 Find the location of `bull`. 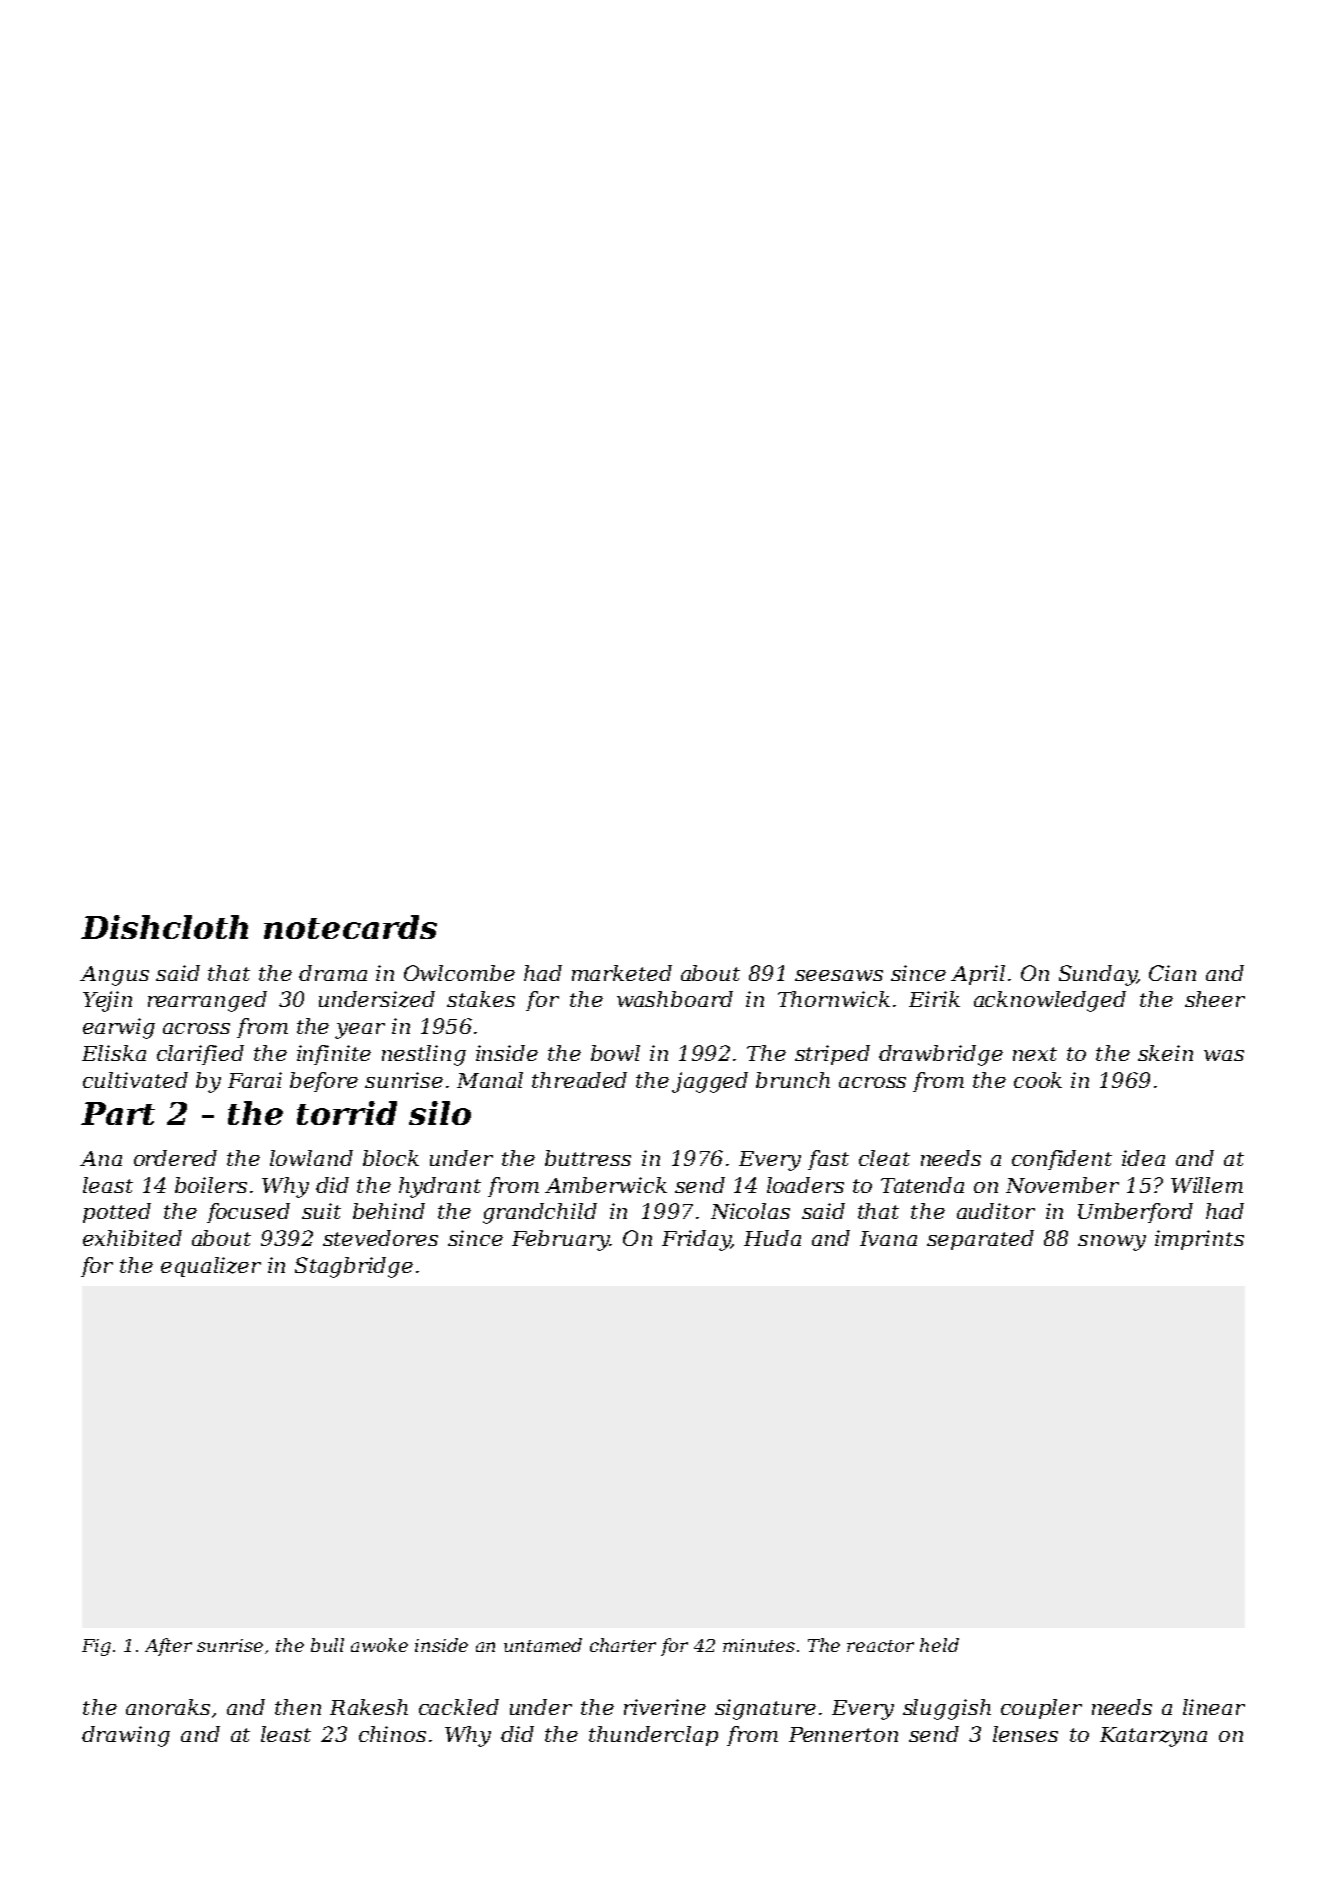

bull is located at coordinates (327, 1645).
